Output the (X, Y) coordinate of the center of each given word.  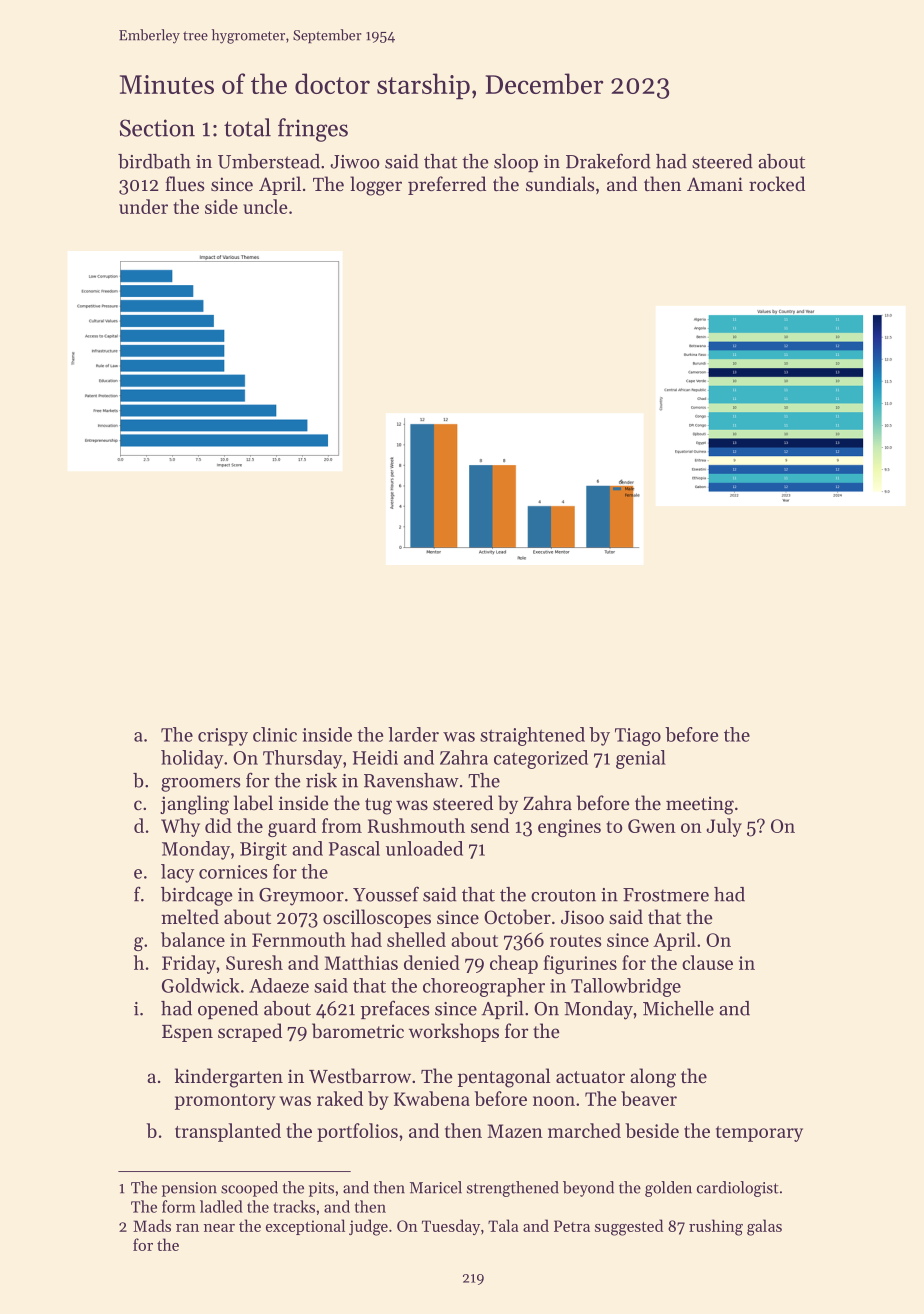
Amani (715, 184)
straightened (532, 736)
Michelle (678, 1008)
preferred (447, 185)
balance (193, 939)
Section (157, 128)
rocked (777, 183)
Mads (152, 1225)
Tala (503, 1225)
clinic (275, 734)
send (490, 825)
